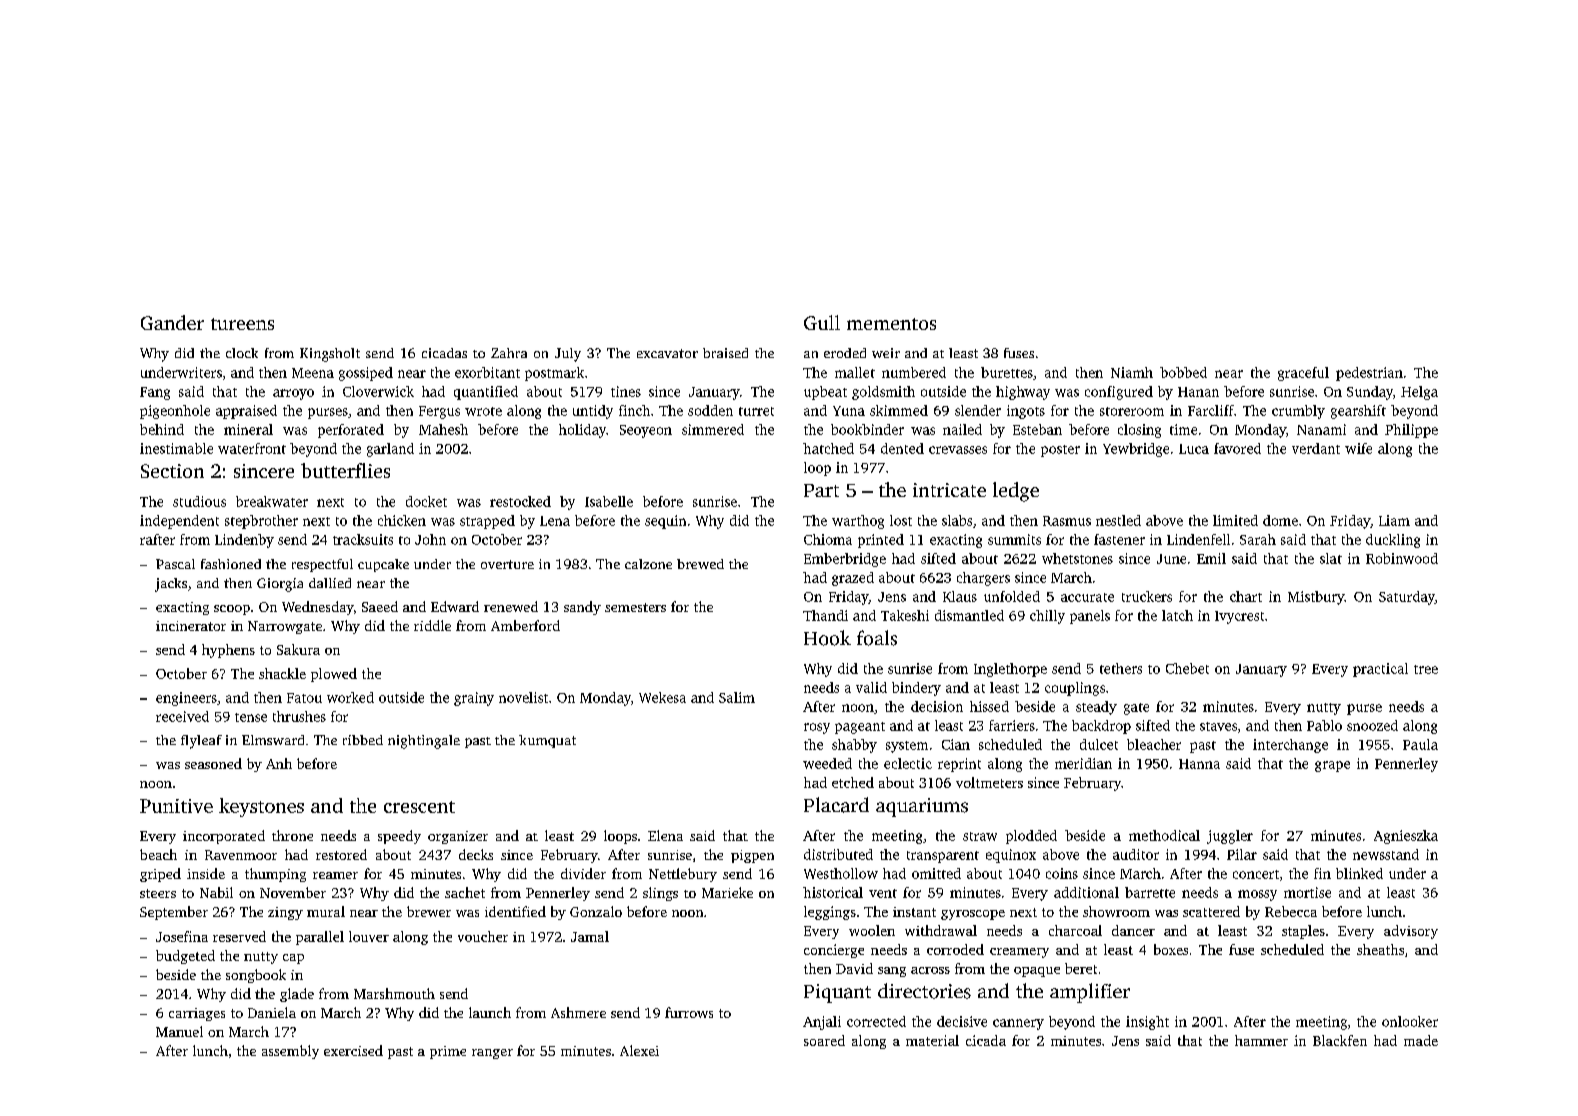  Describe the element at coordinates (1171, 949) in the document. I see `boxes` at that location.
